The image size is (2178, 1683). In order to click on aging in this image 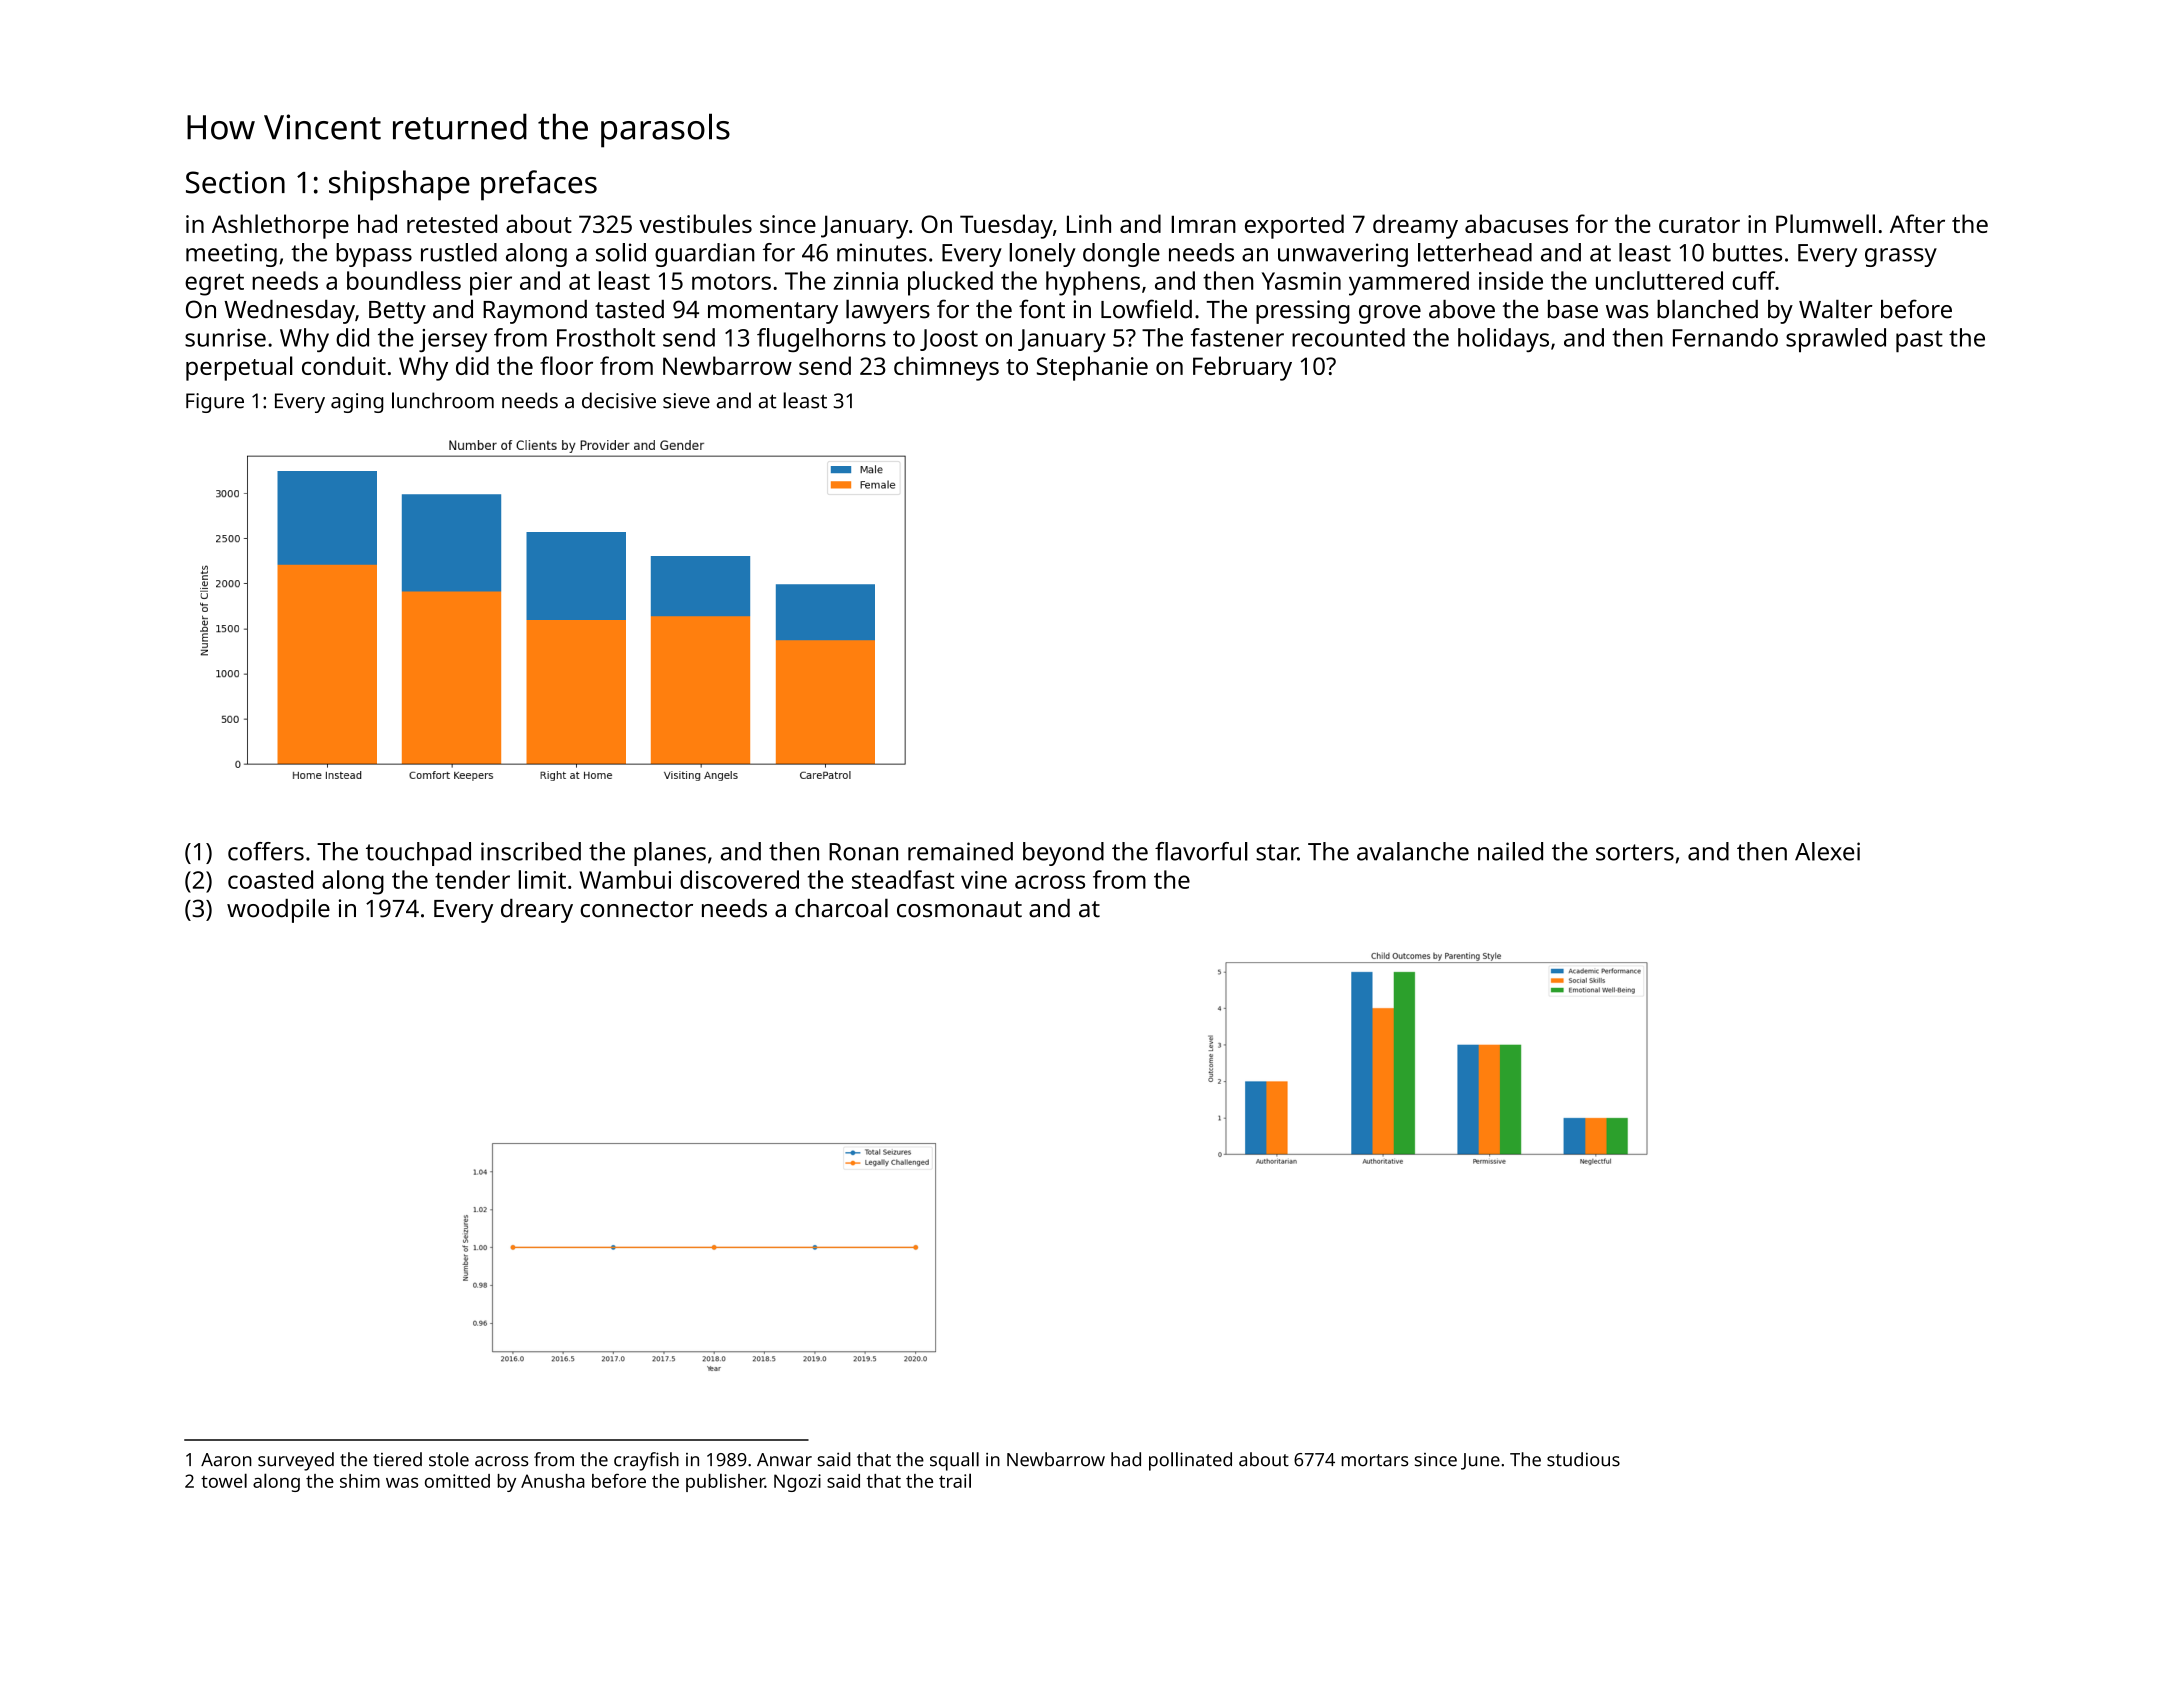, I will do `click(357, 403)`.
